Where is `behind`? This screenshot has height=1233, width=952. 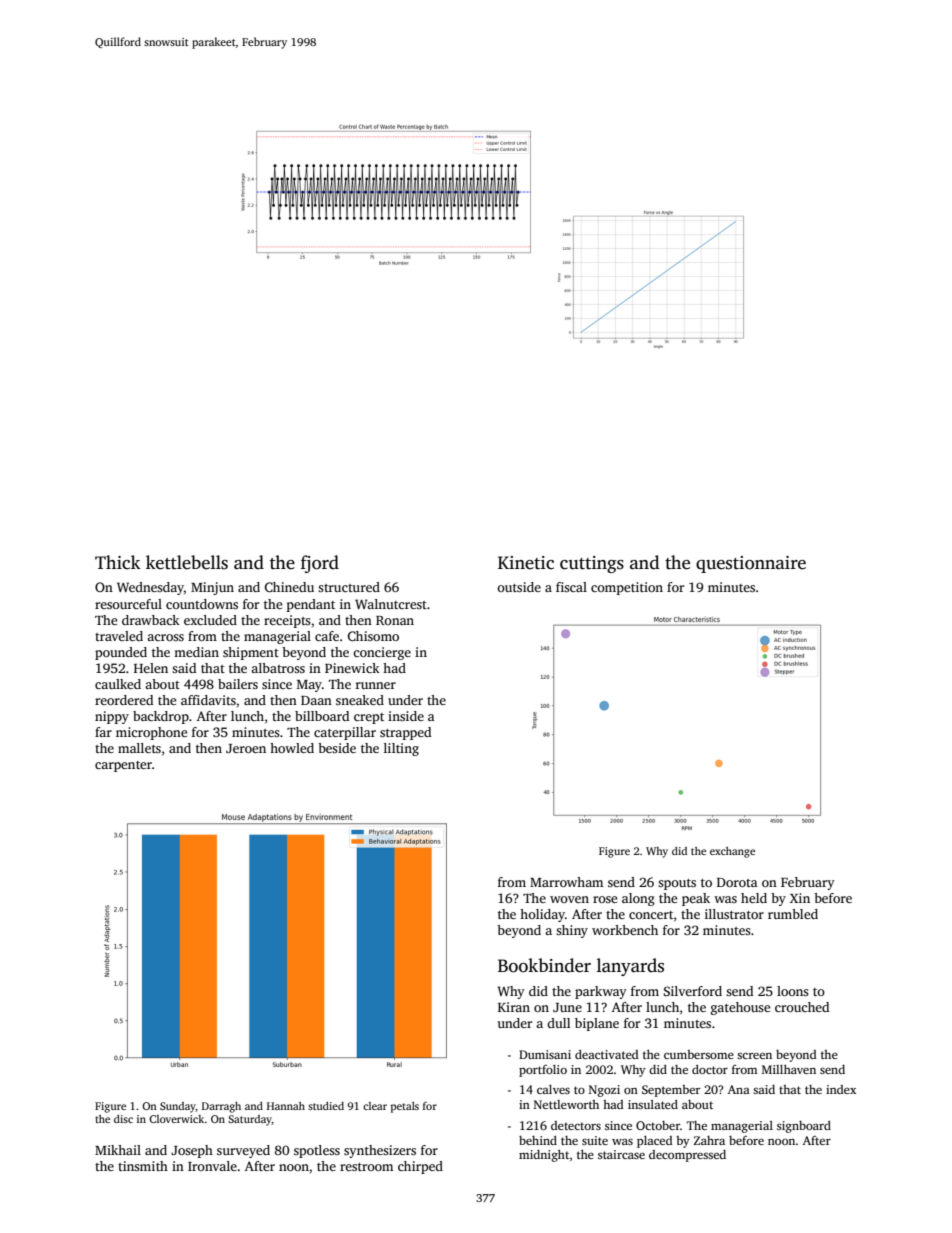 behind is located at coordinates (538, 1140).
